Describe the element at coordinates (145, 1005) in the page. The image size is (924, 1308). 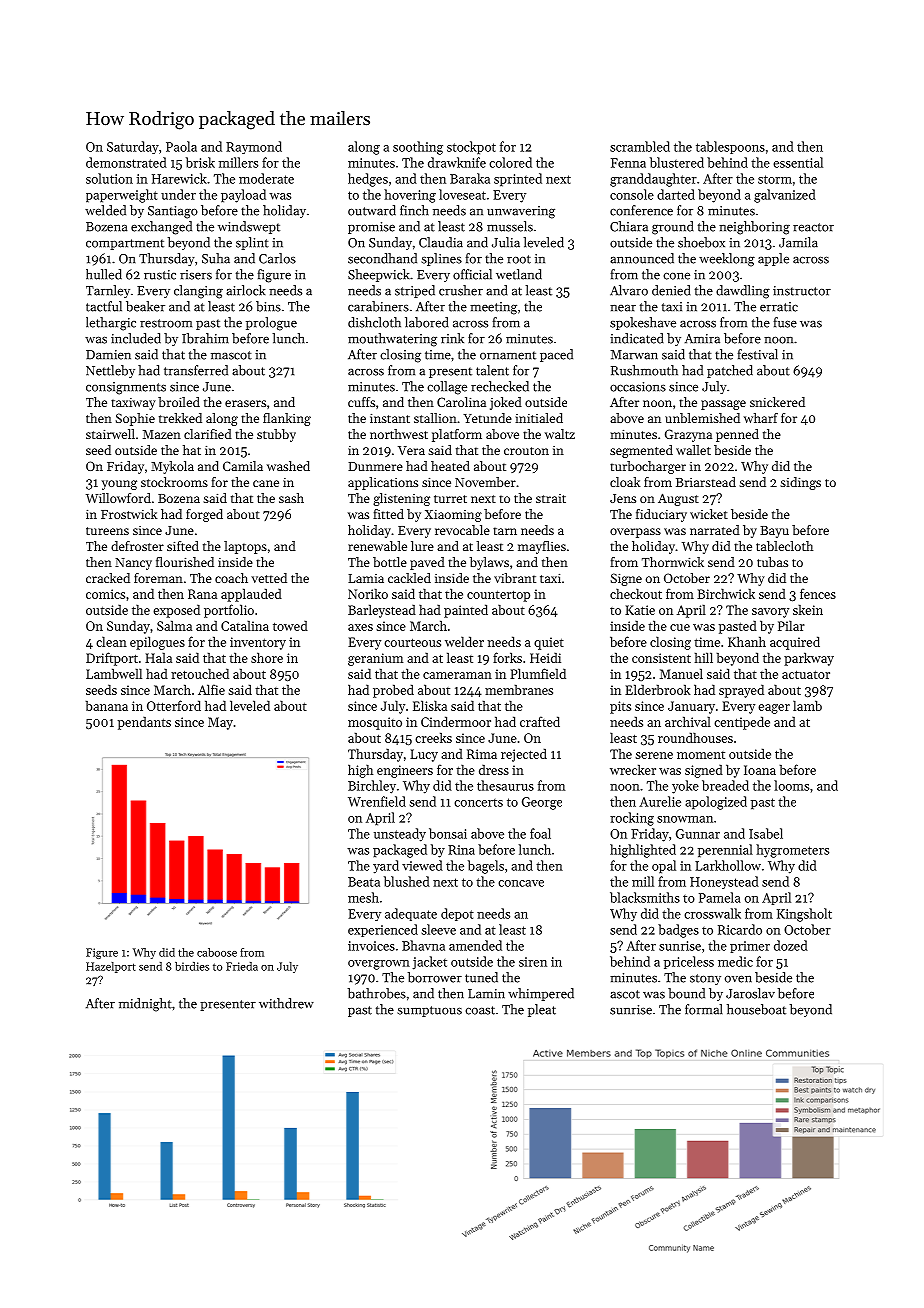
I see `midnight` at that location.
